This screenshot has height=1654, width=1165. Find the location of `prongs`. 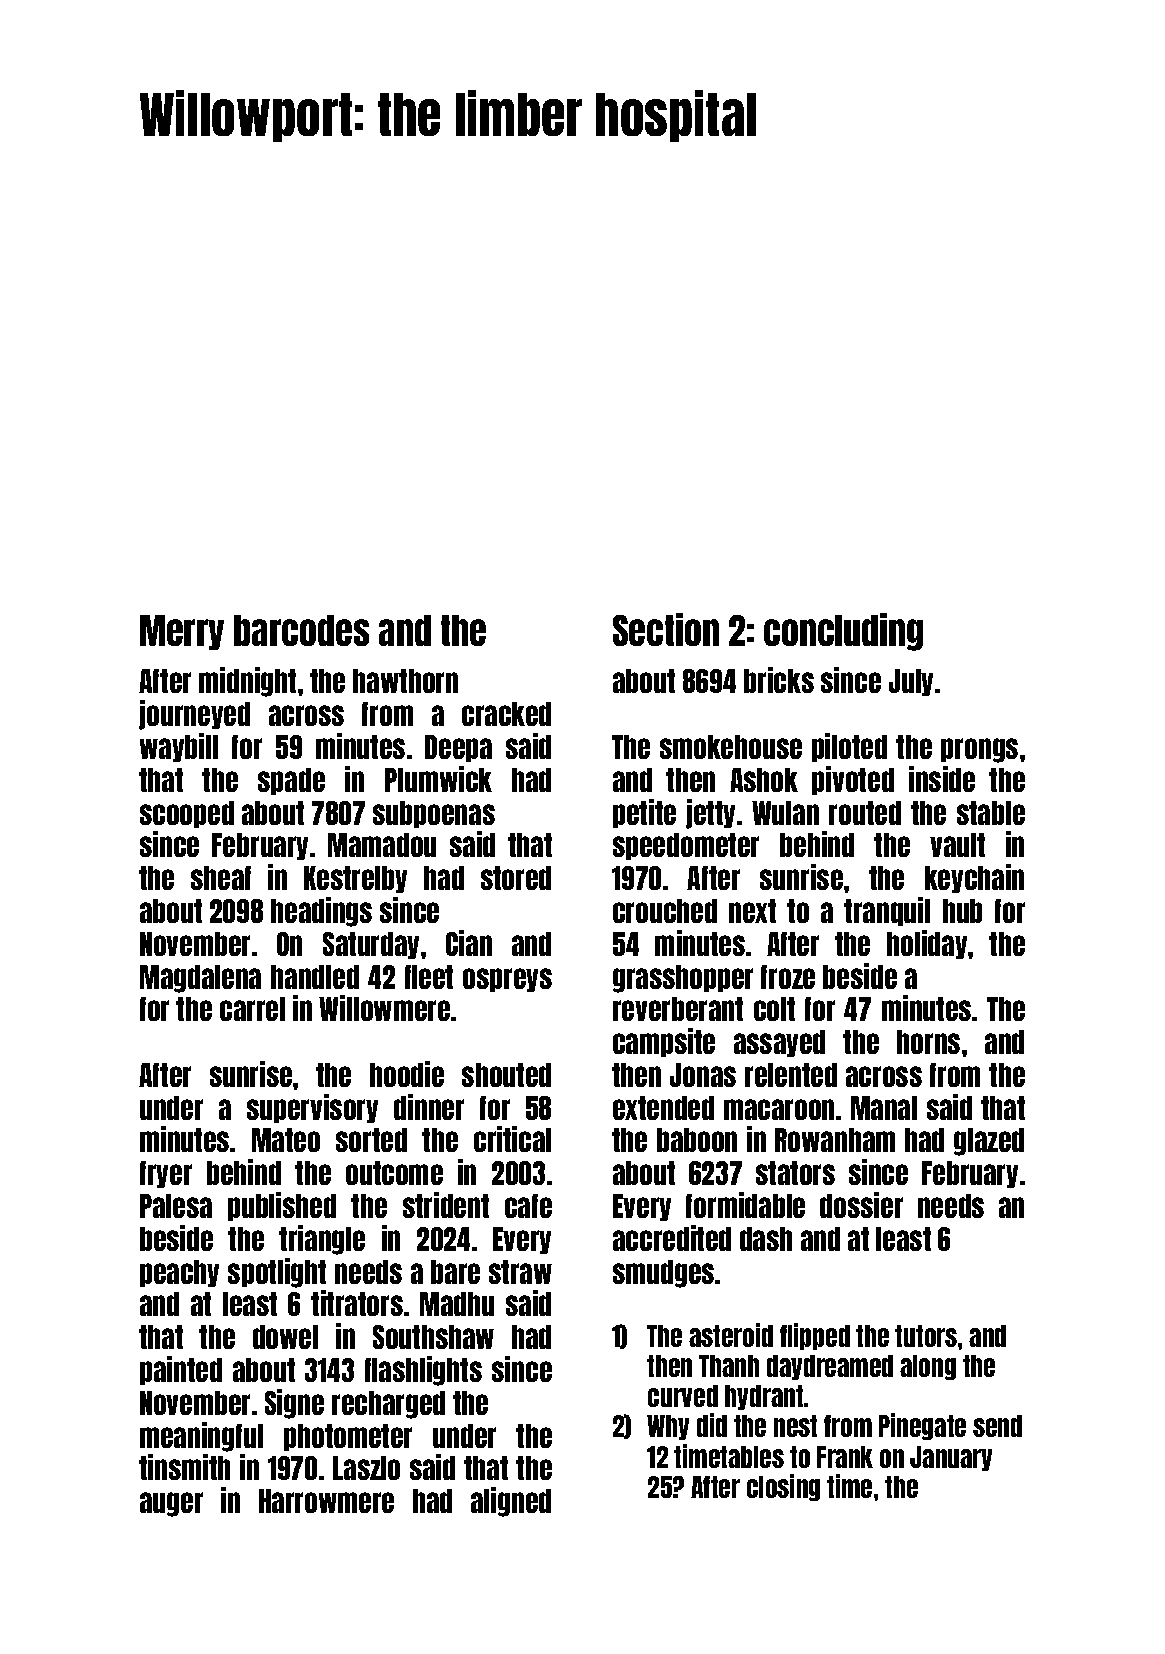

prongs is located at coordinates (979, 750).
